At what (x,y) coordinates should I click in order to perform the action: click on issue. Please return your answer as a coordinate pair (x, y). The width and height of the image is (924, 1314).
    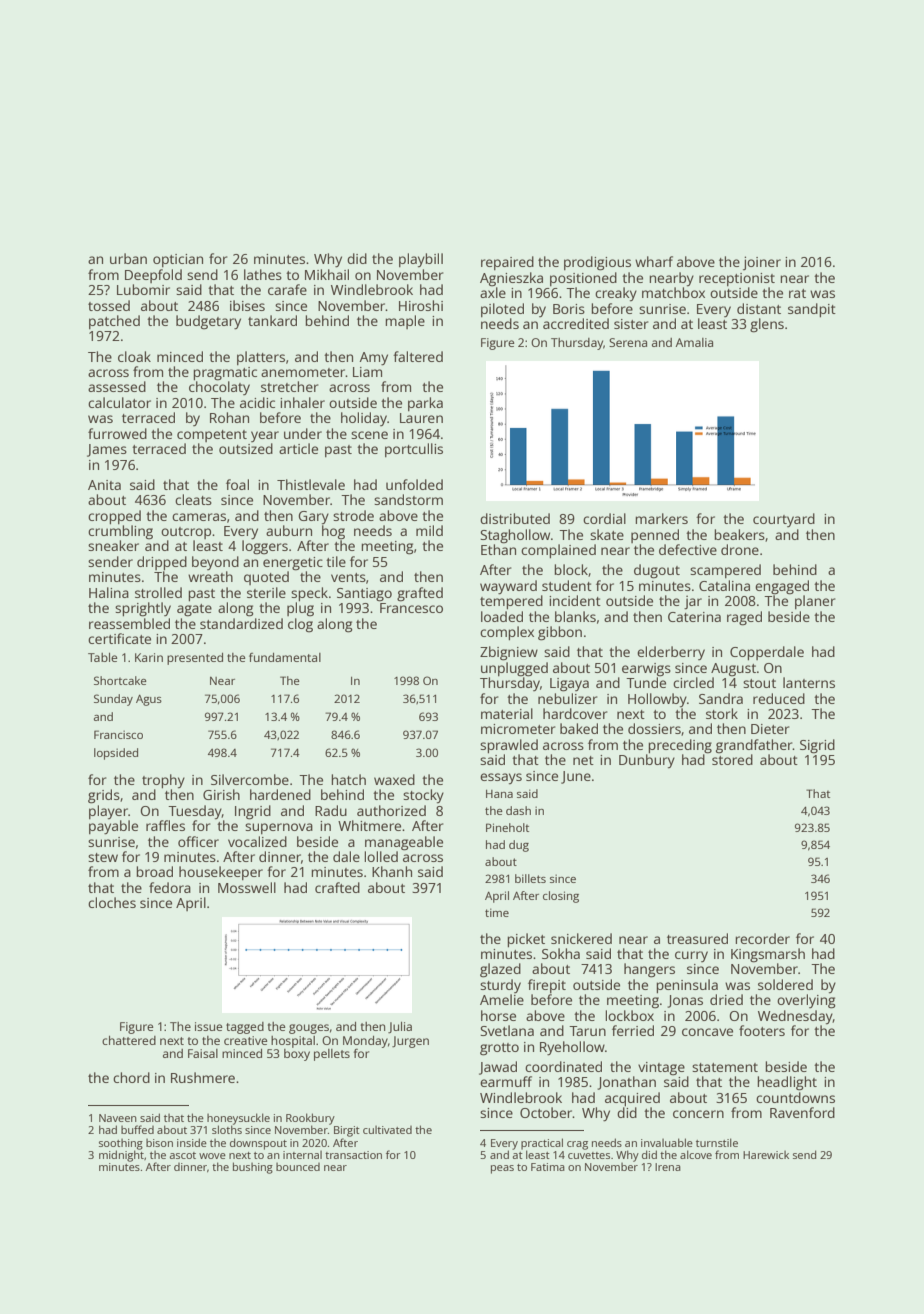
    Looking at the image, I should click on (208, 1026).
